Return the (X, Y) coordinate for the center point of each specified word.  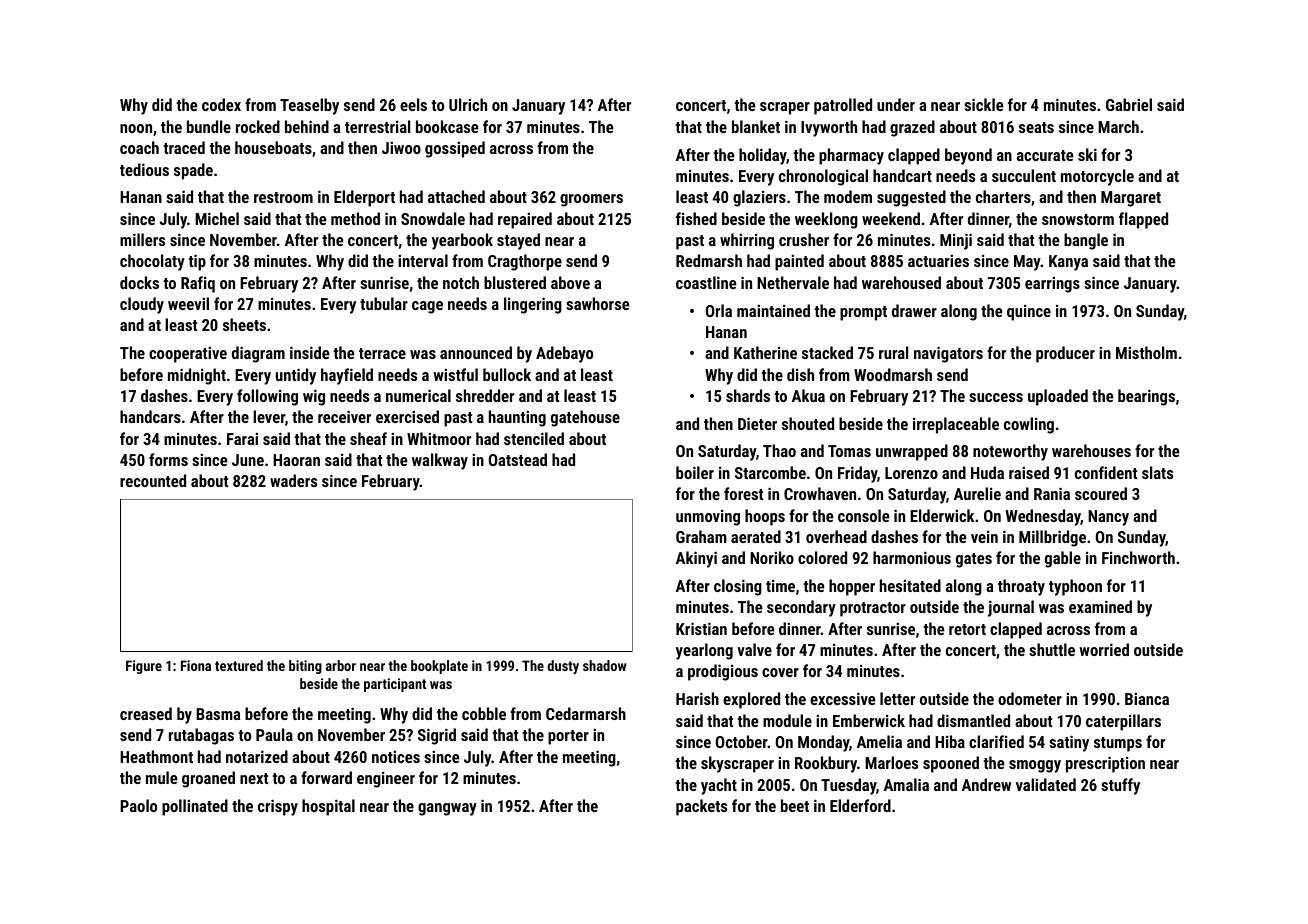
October (742, 741)
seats (1036, 127)
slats (1157, 472)
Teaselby (309, 106)
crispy (278, 807)
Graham (701, 536)
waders (293, 480)
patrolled (843, 106)
